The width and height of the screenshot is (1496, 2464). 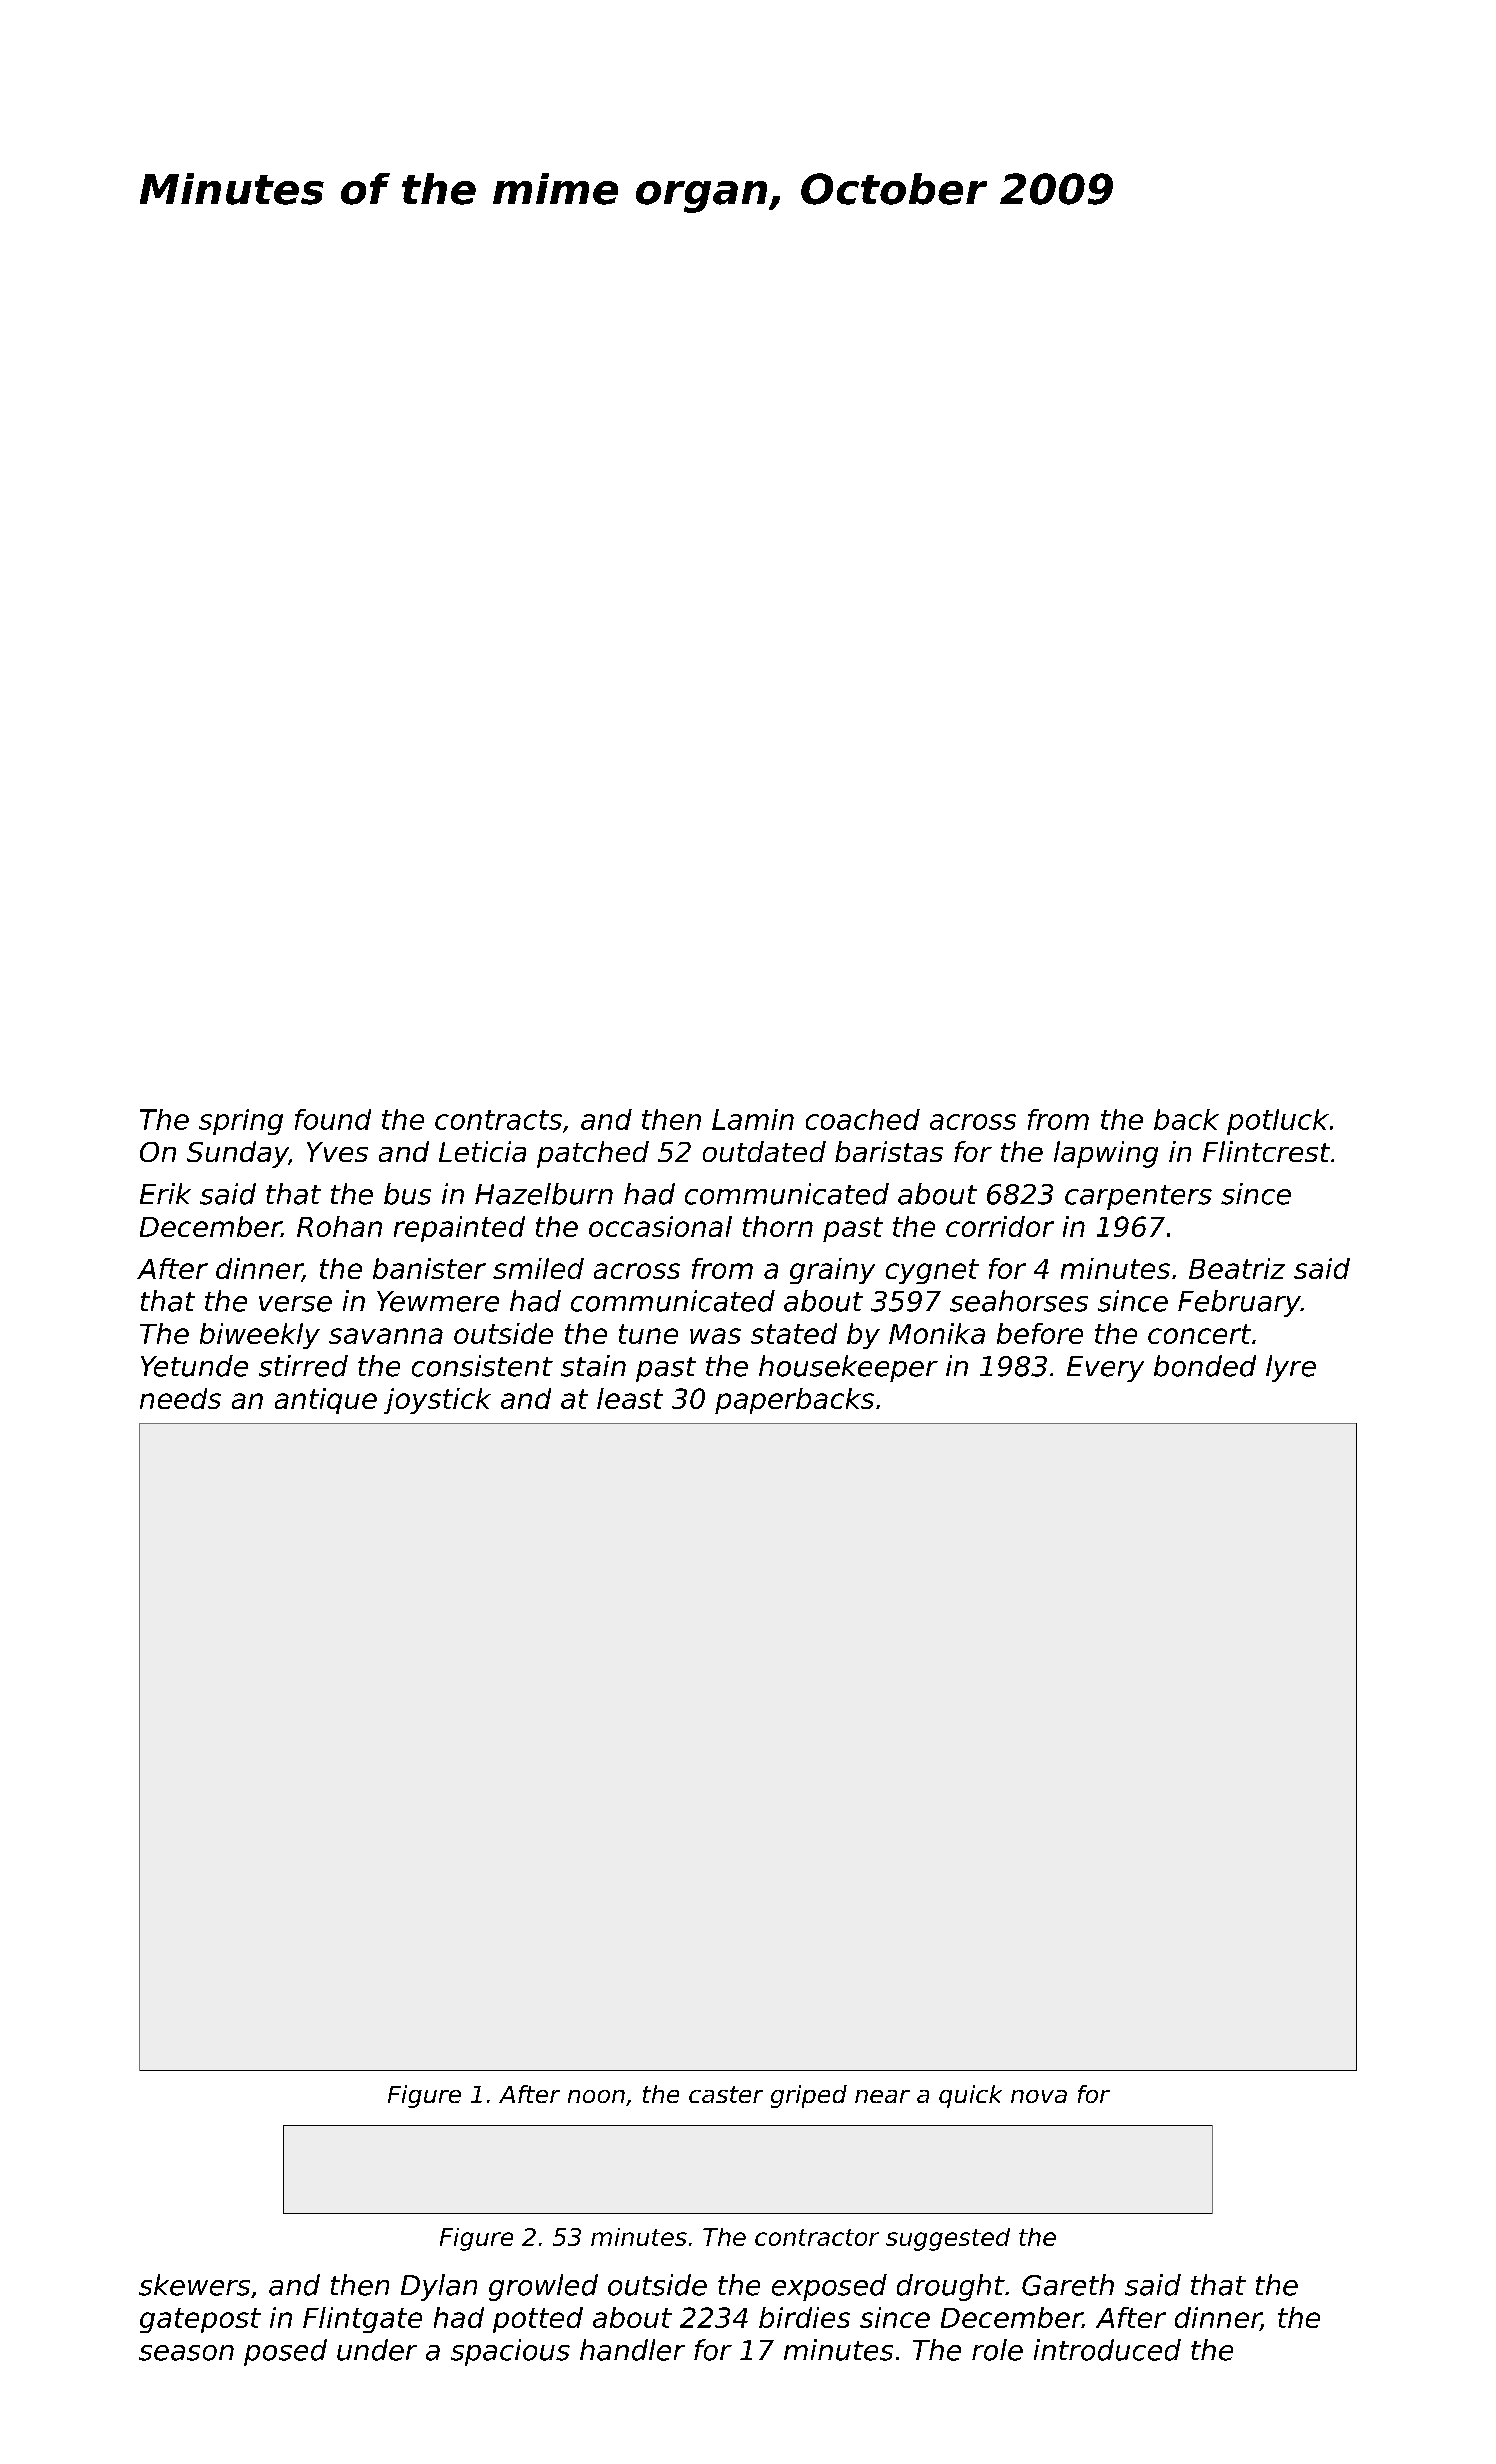 I want to click on Erik, so click(x=165, y=1193).
